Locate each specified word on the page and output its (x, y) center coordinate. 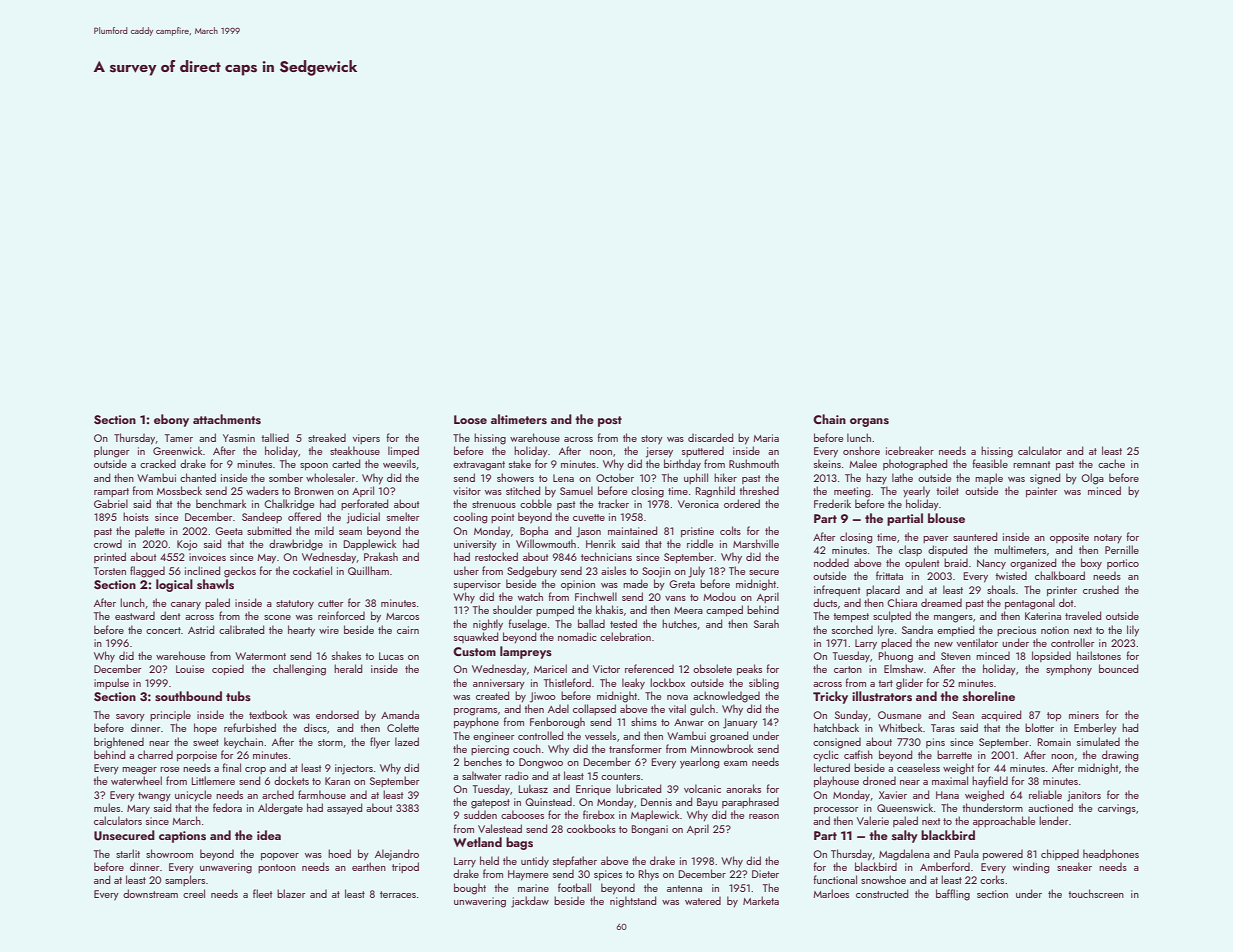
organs (869, 422)
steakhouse (355, 450)
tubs (238, 696)
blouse (946, 518)
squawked (476, 637)
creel (194, 893)
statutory (295, 605)
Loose (470, 419)
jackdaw (530, 902)
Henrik (601, 543)
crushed (1101, 589)
